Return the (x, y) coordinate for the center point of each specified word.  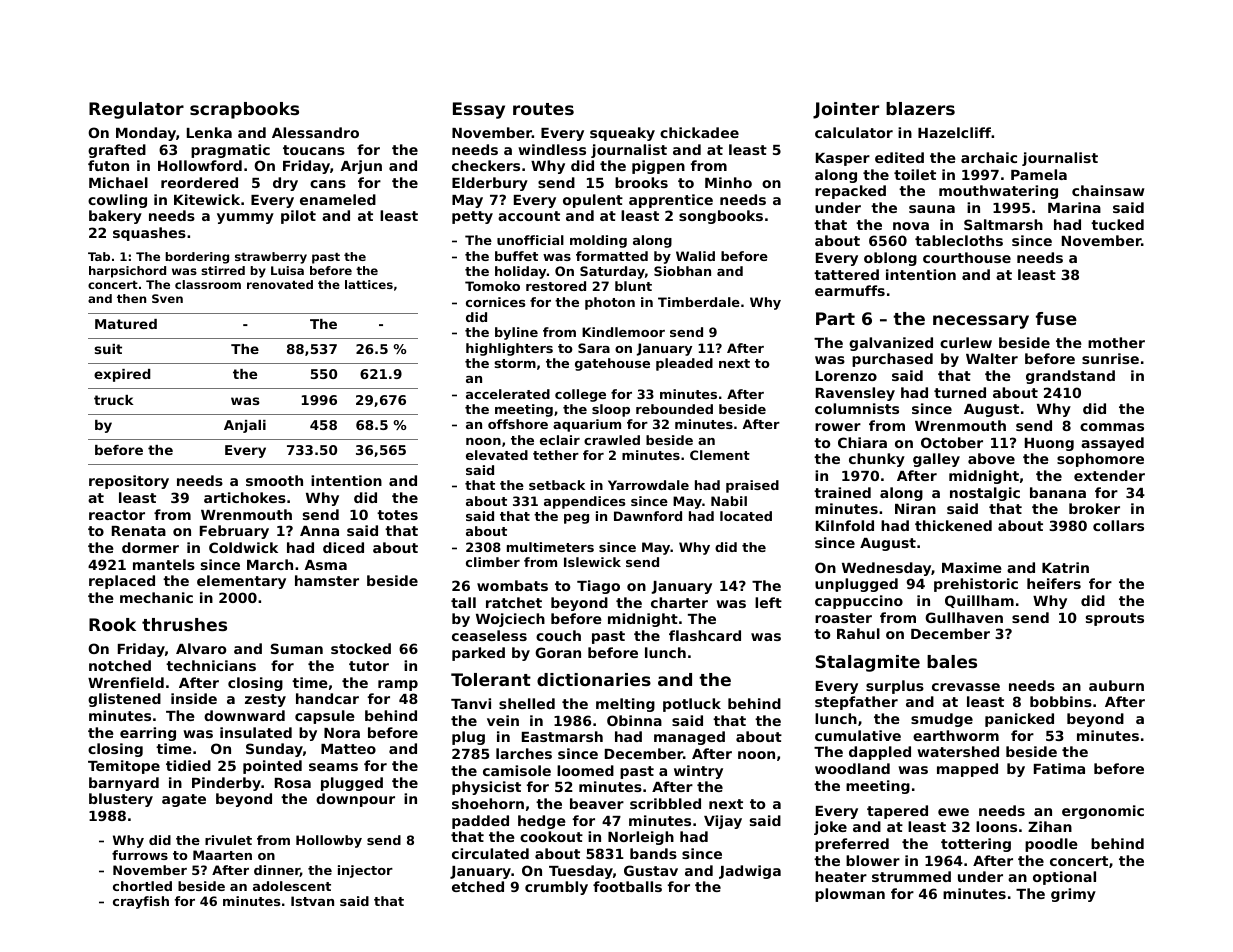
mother (1116, 342)
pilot (298, 217)
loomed (585, 770)
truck (114, 400)
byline (516, 333)
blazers (920, 108)
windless (552, 149)
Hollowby (329, 841)
